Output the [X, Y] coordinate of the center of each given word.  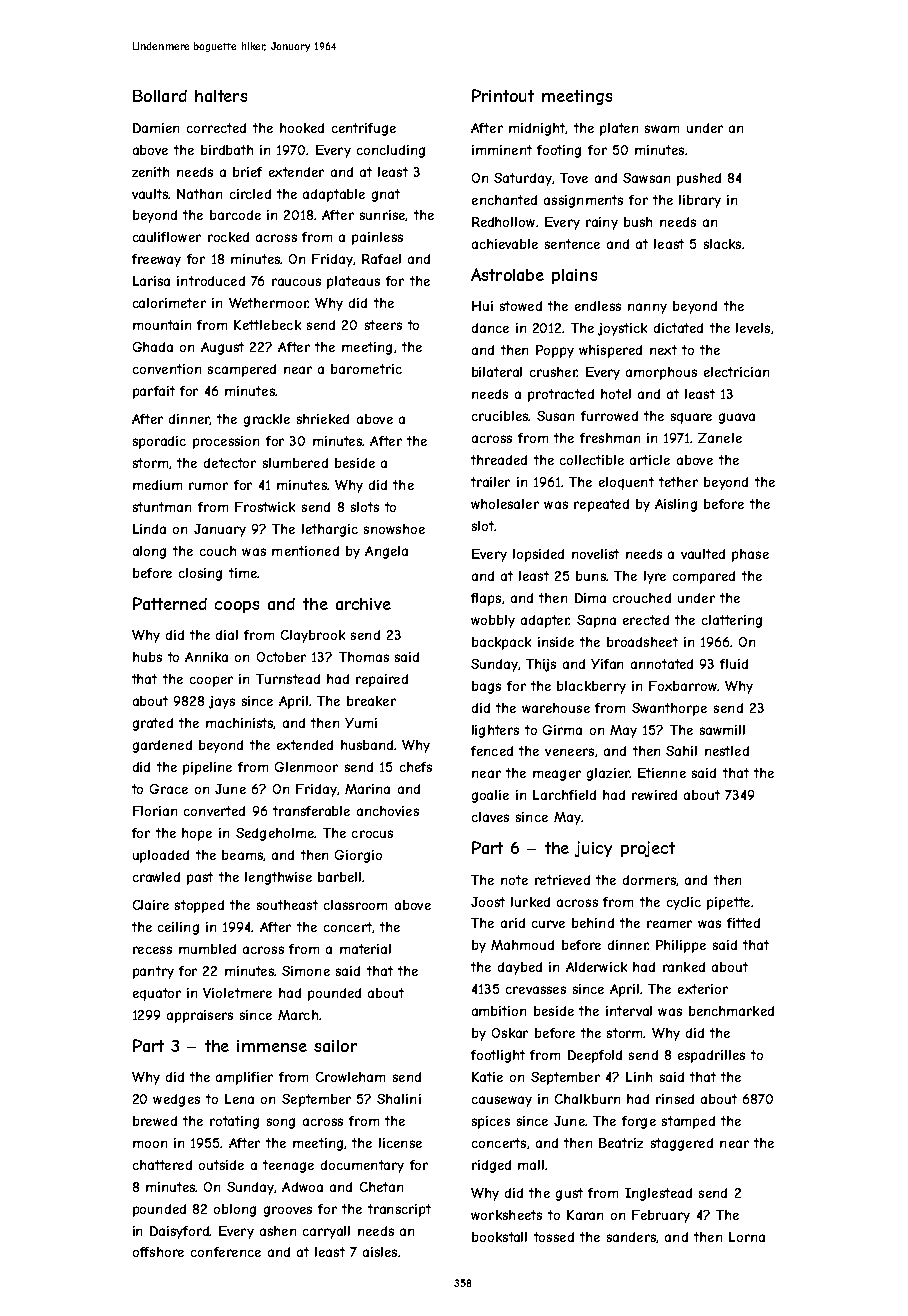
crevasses [536, 990]
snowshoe [394, 529]
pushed [699, 179]
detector [230, 463]
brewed [155, 1121]
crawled [156, 877]
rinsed [675, 1099]
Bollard [160, 96]
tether [678, 482]
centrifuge [364, 129]
